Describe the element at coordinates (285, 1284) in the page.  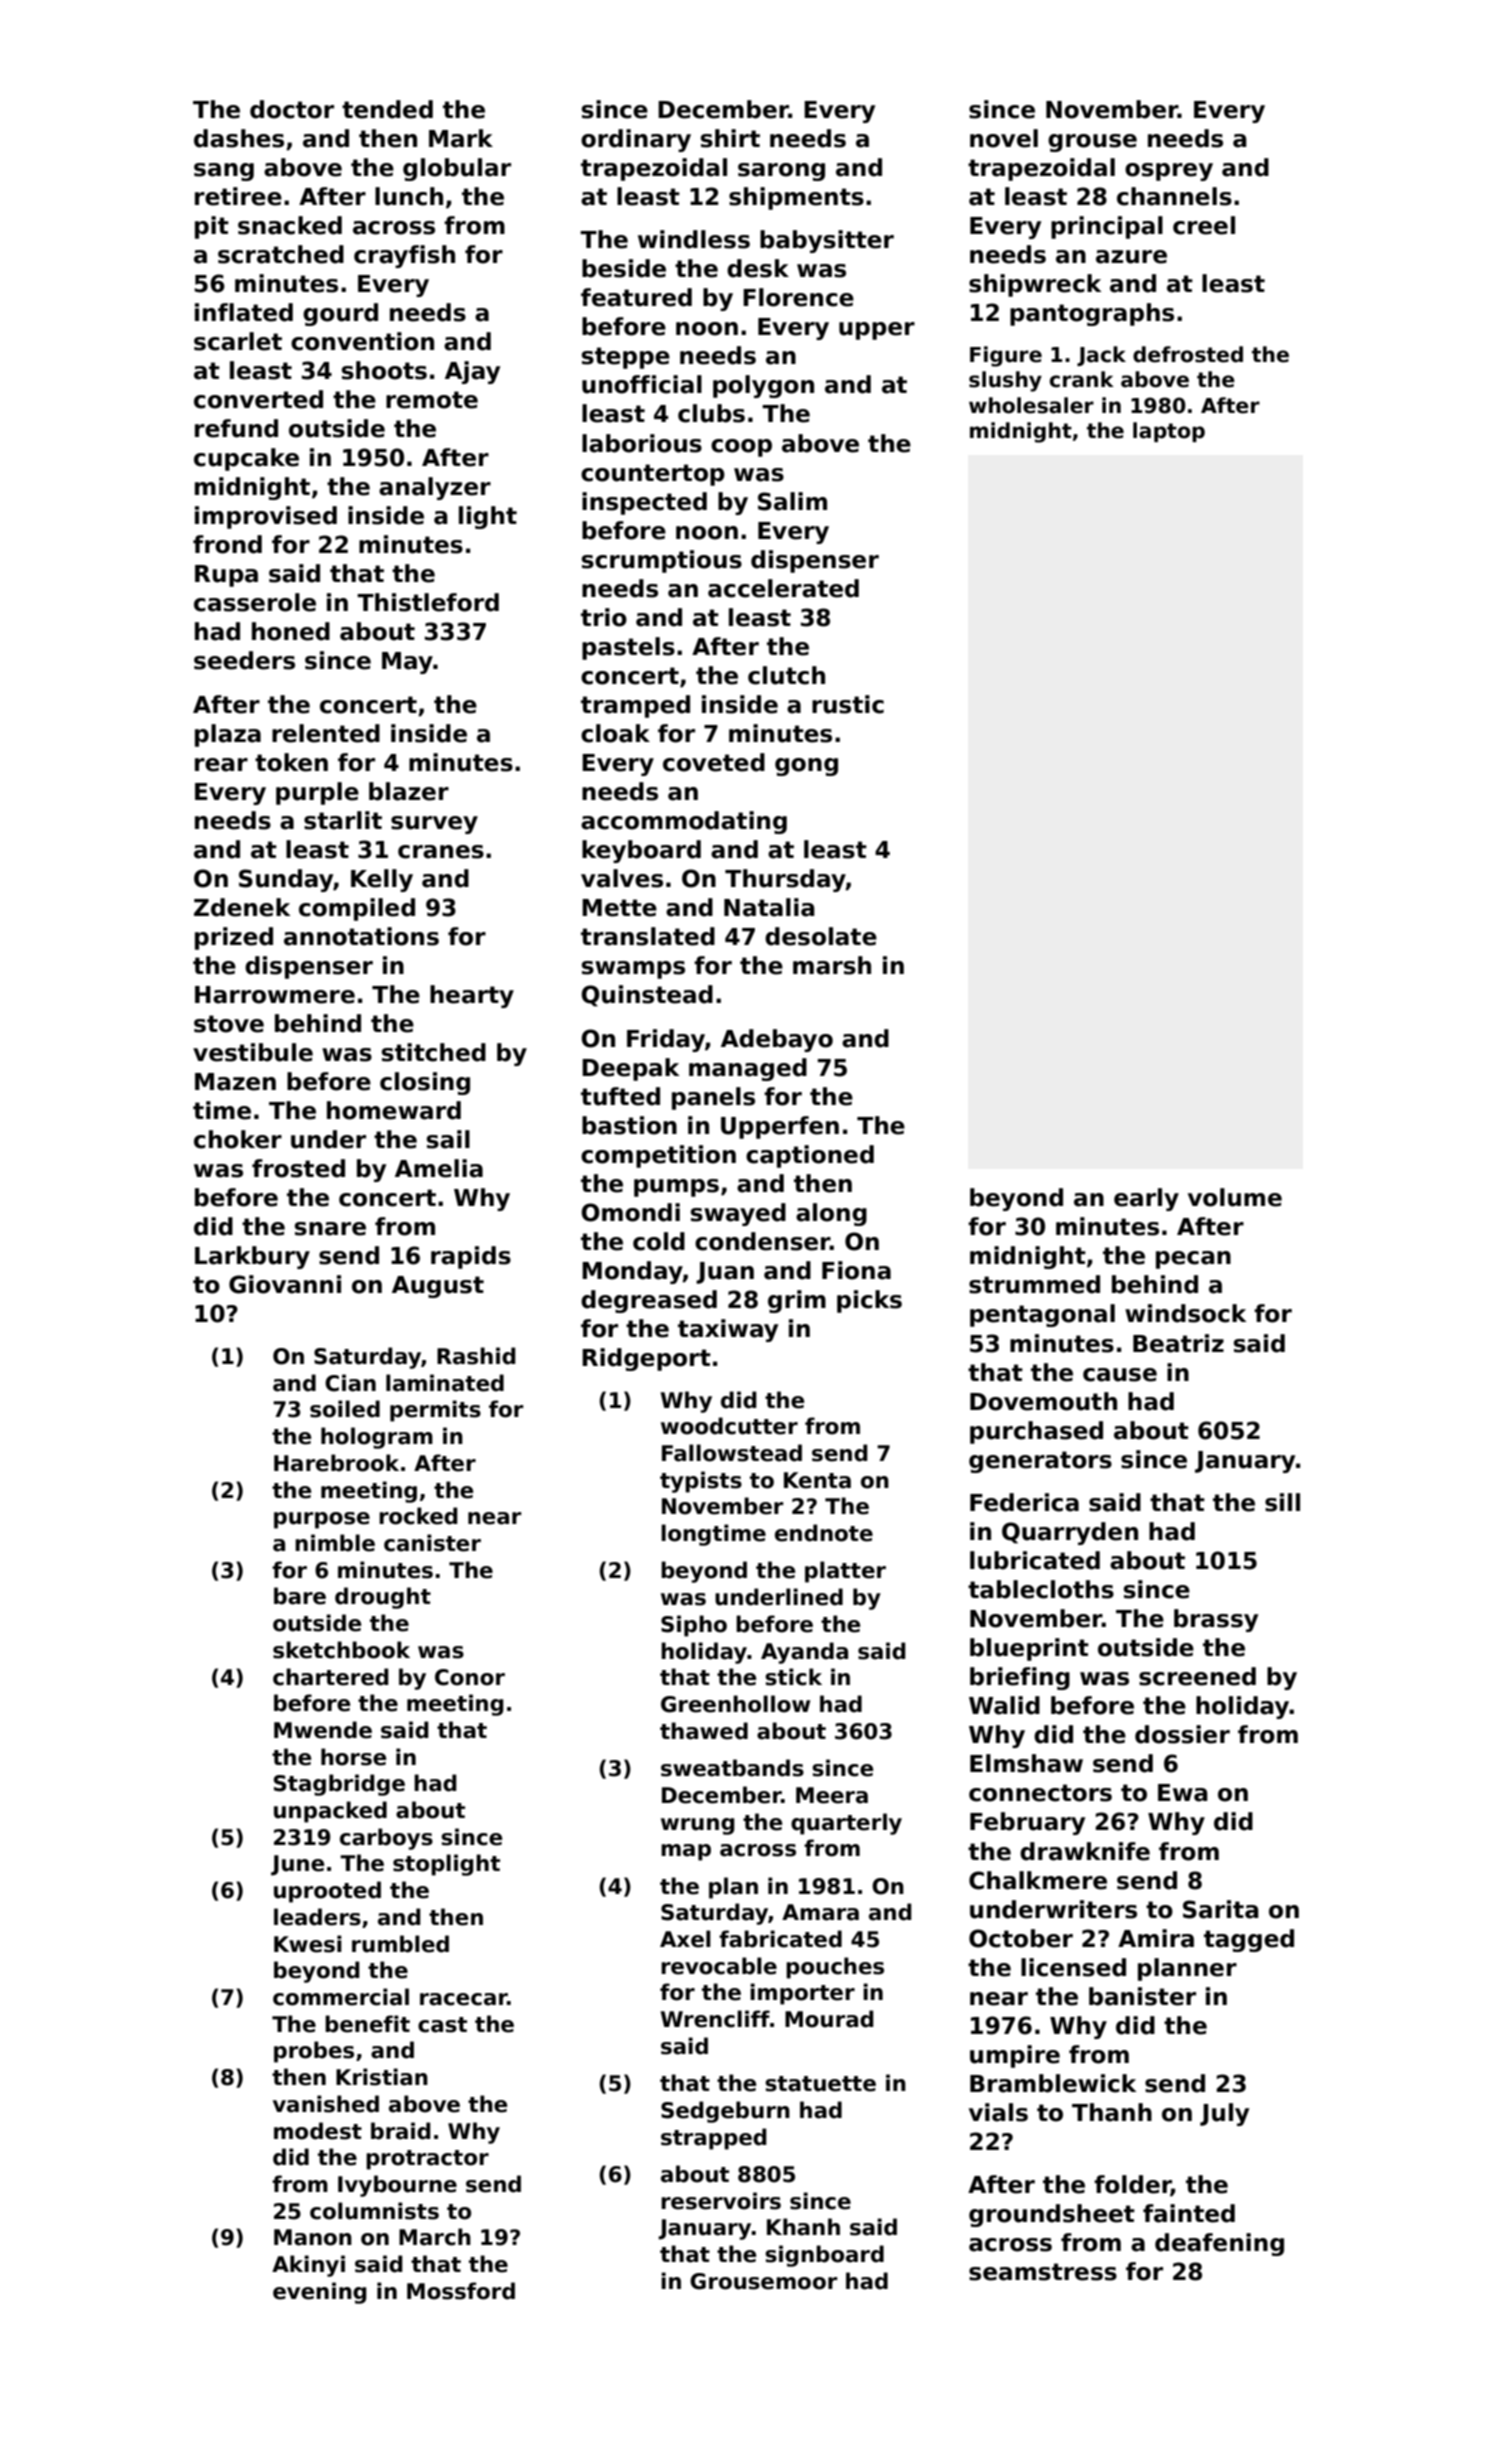
I see `Giovanni` at that location.
